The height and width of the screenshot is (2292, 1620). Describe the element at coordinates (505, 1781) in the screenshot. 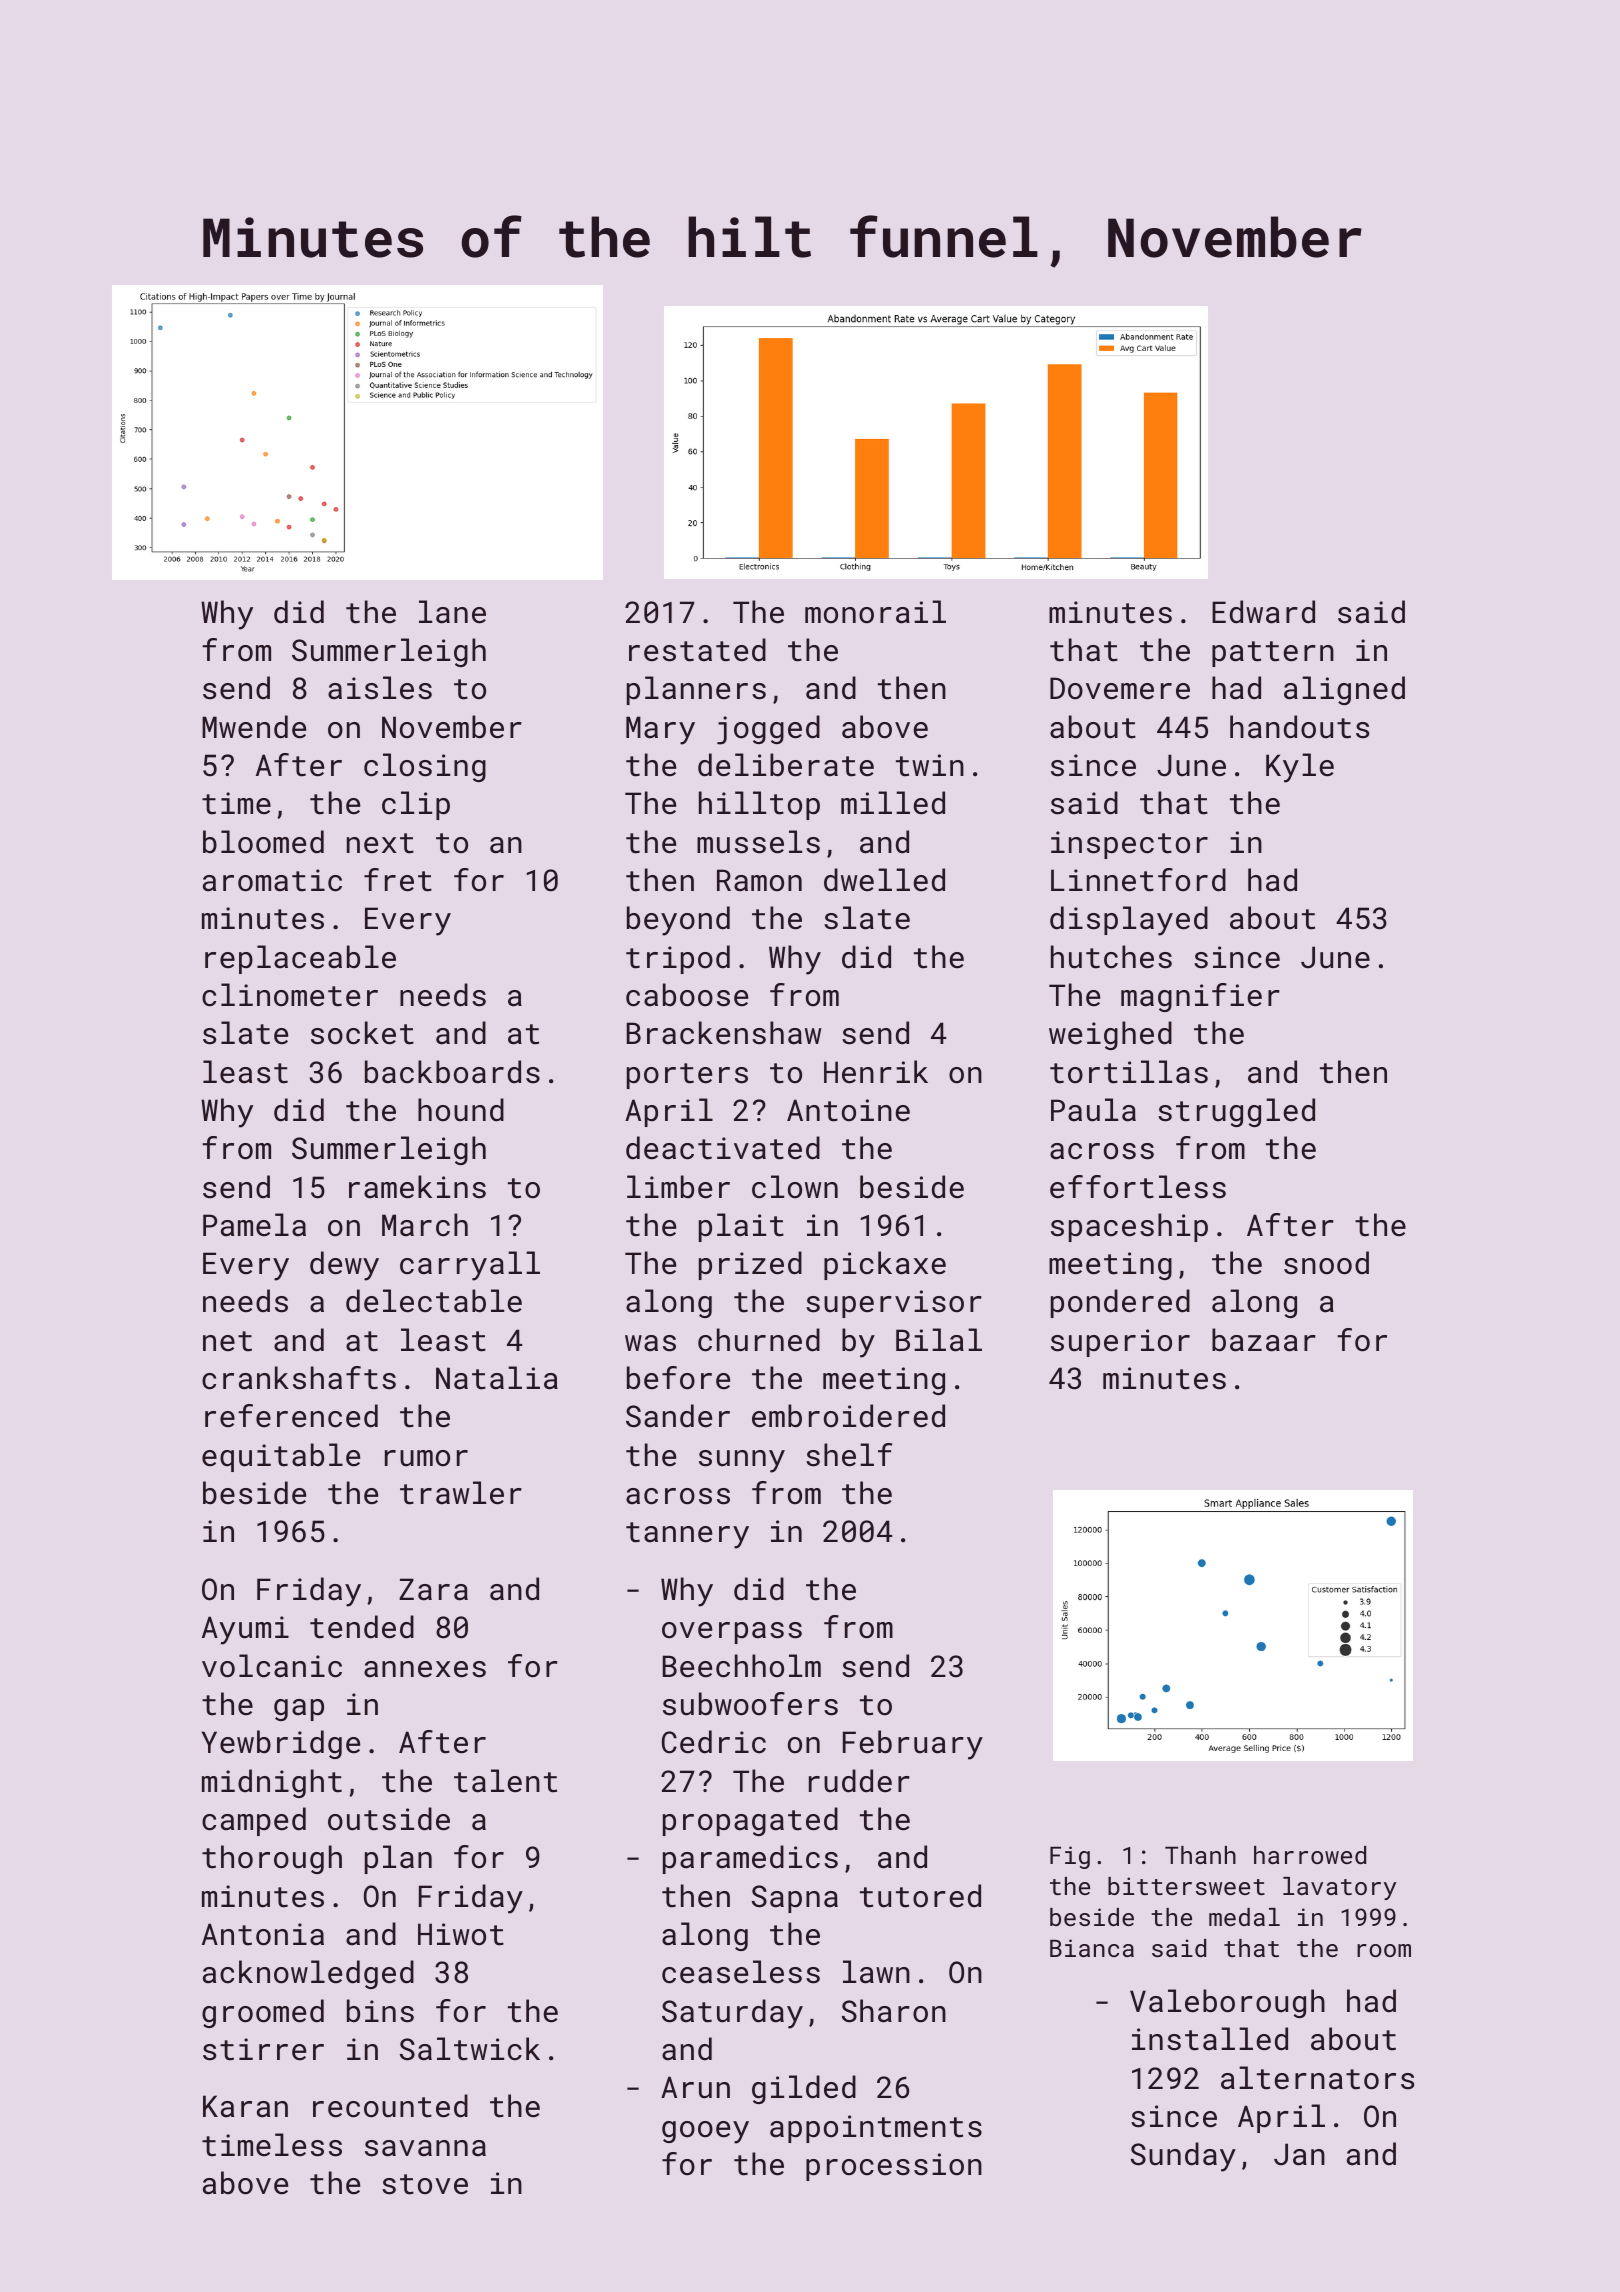

I see `talent` at that location.
